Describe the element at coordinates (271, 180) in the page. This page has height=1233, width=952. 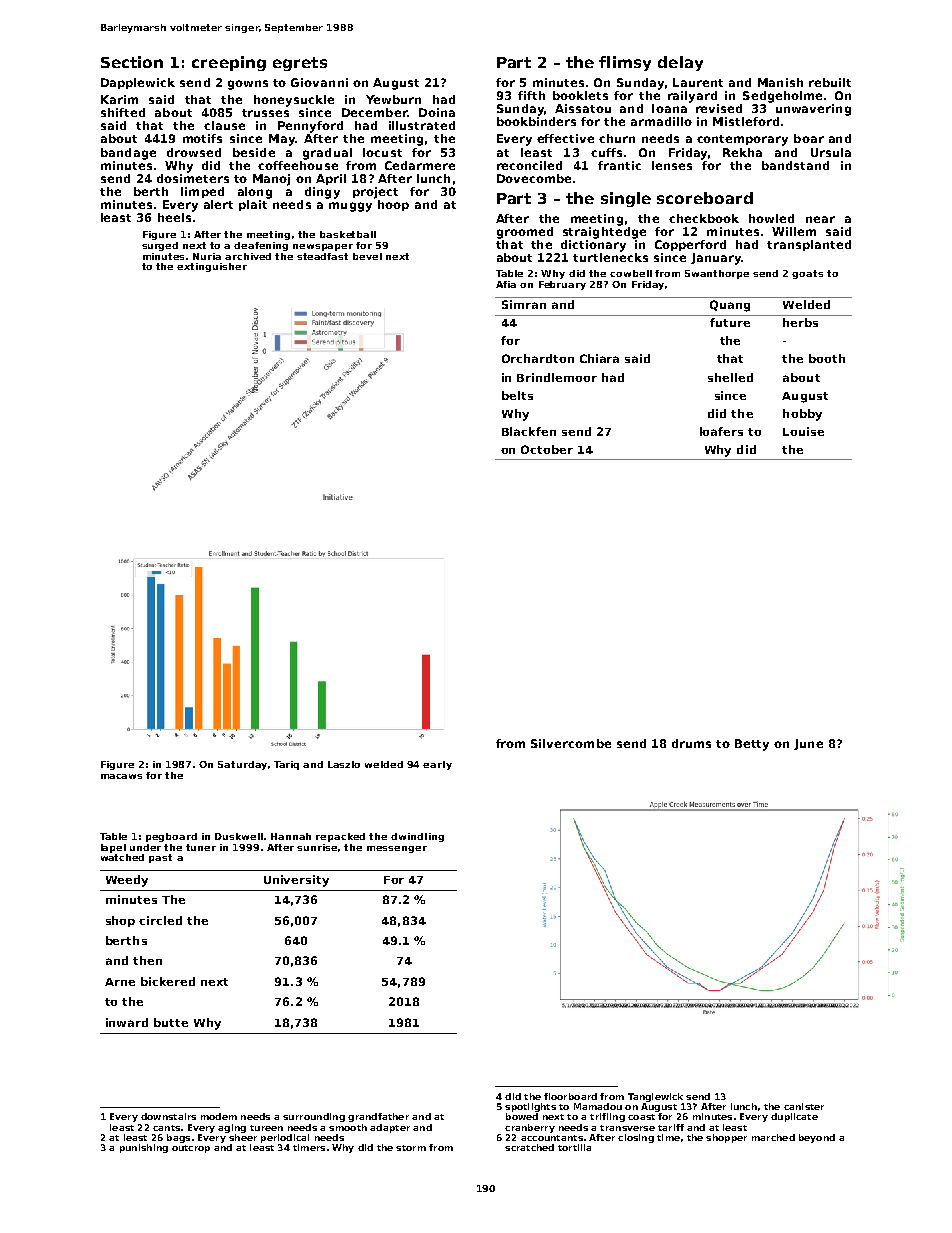
I see `Manoj` at that location.
